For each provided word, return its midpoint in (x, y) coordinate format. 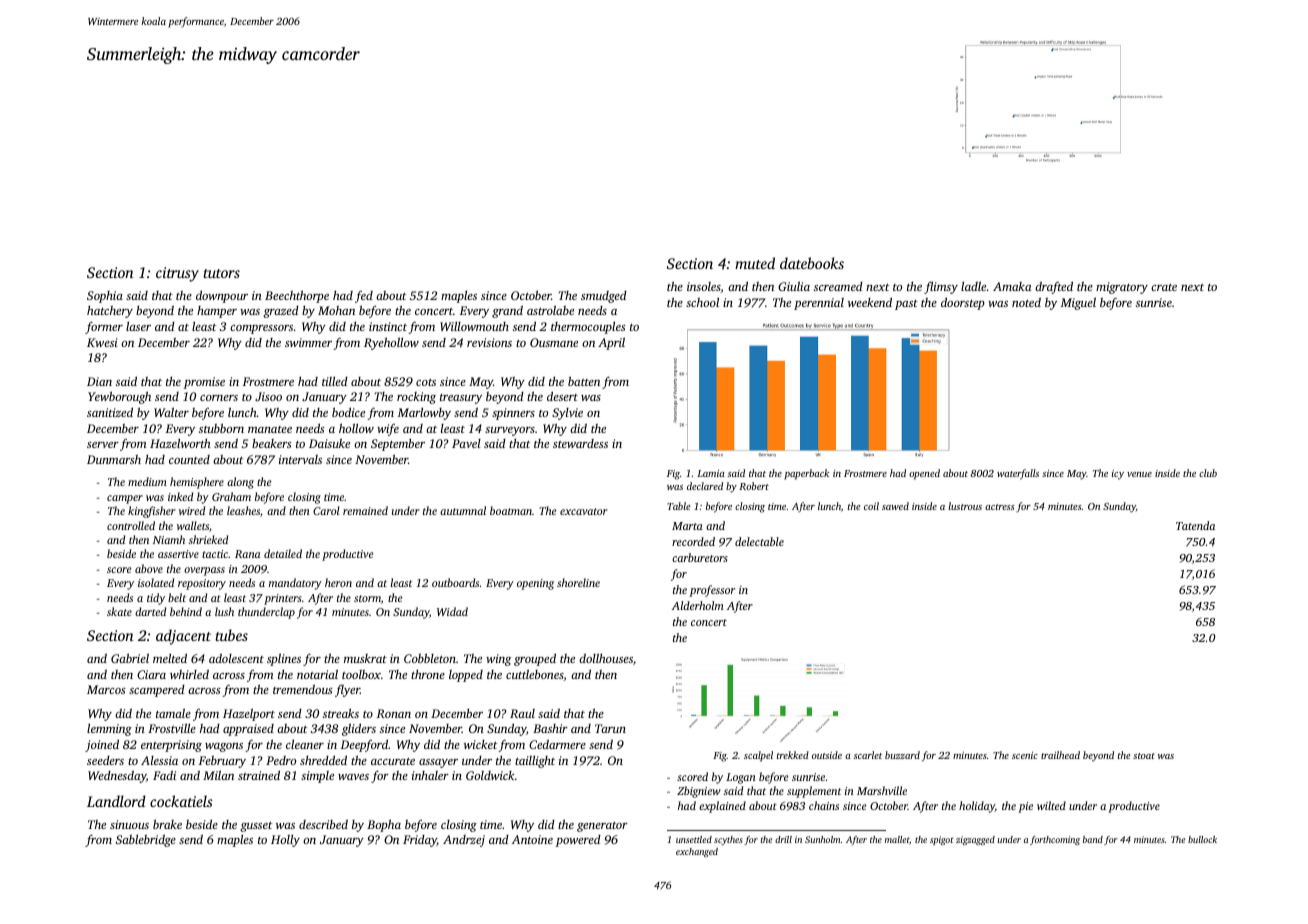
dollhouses (606, 658)
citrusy (177, 274)
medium (147, 481)
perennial (819, 304)
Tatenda (1195, 525)
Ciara (151, 674)
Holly (285, 841)
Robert (754, 486)
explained (722, 807)
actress (1000, 507)
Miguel (1078, 303)
